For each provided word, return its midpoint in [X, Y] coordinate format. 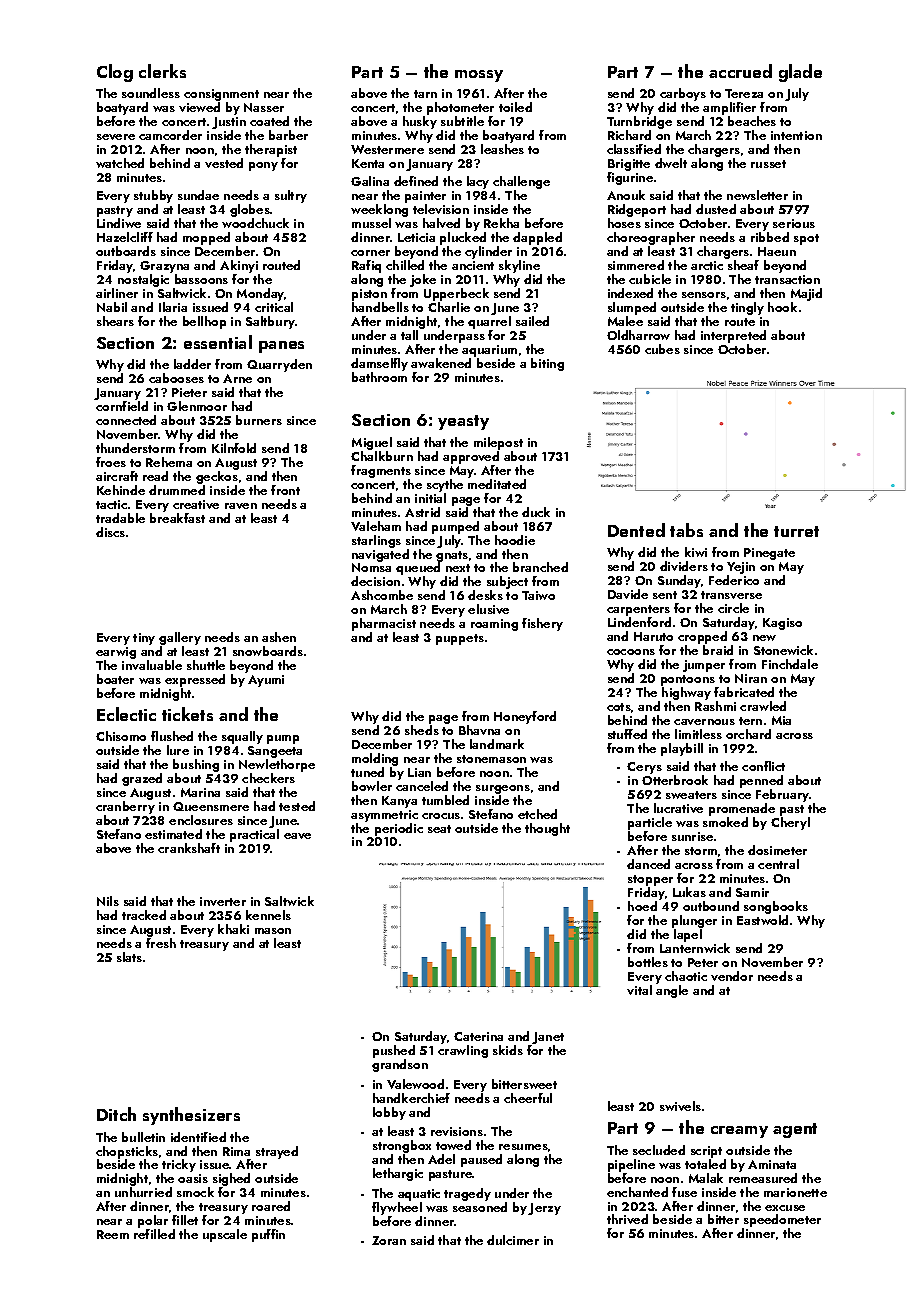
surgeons [503, 789]
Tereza [744, 93]
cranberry [125, 807]
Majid [806, 294]
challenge [521, 182]
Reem [113, 1234]
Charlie [449, 307]
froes [111, 462]
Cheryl [790, 823]
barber [288, 135]
